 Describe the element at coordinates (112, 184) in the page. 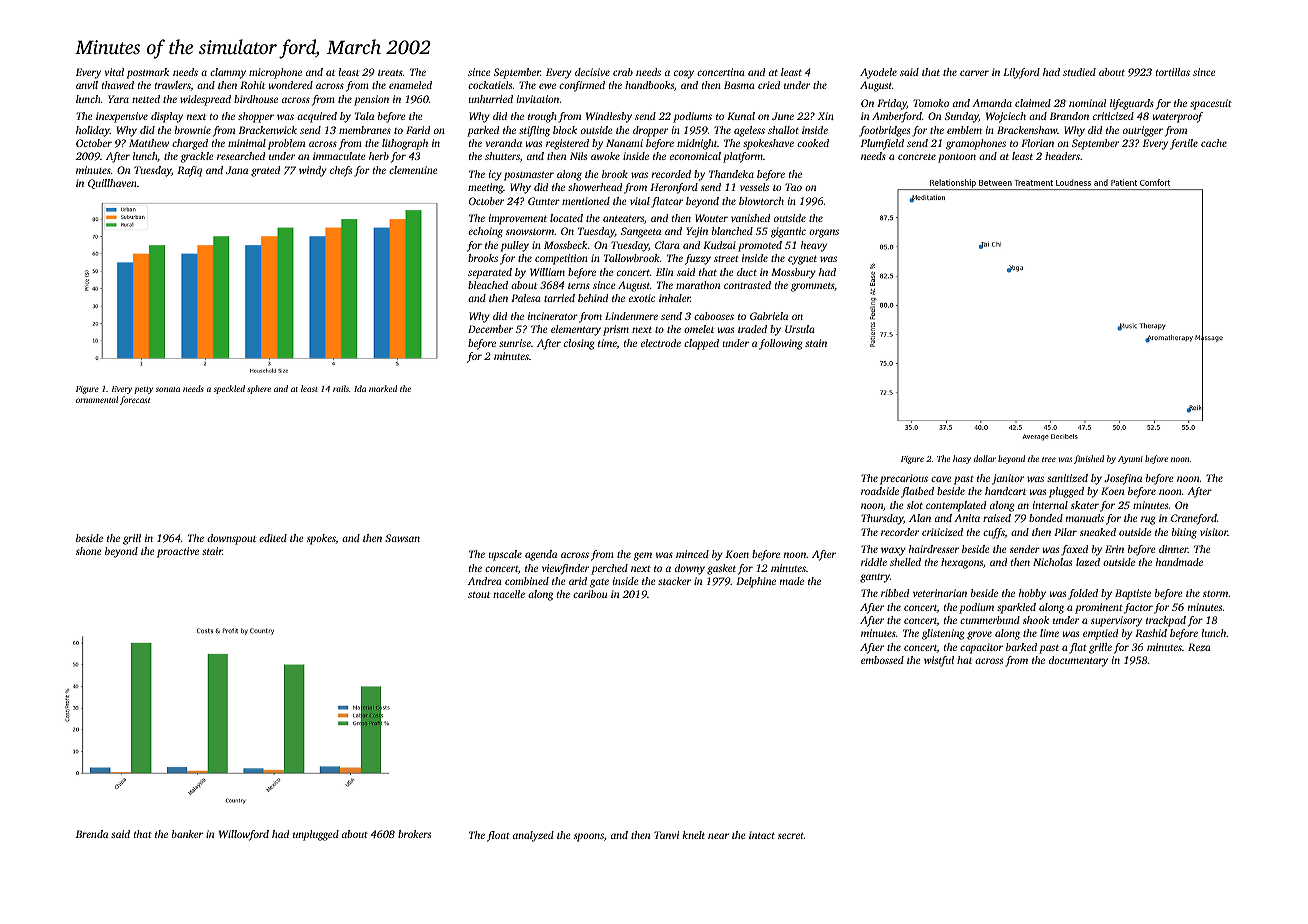

I see `Quillhaven` at that location.
